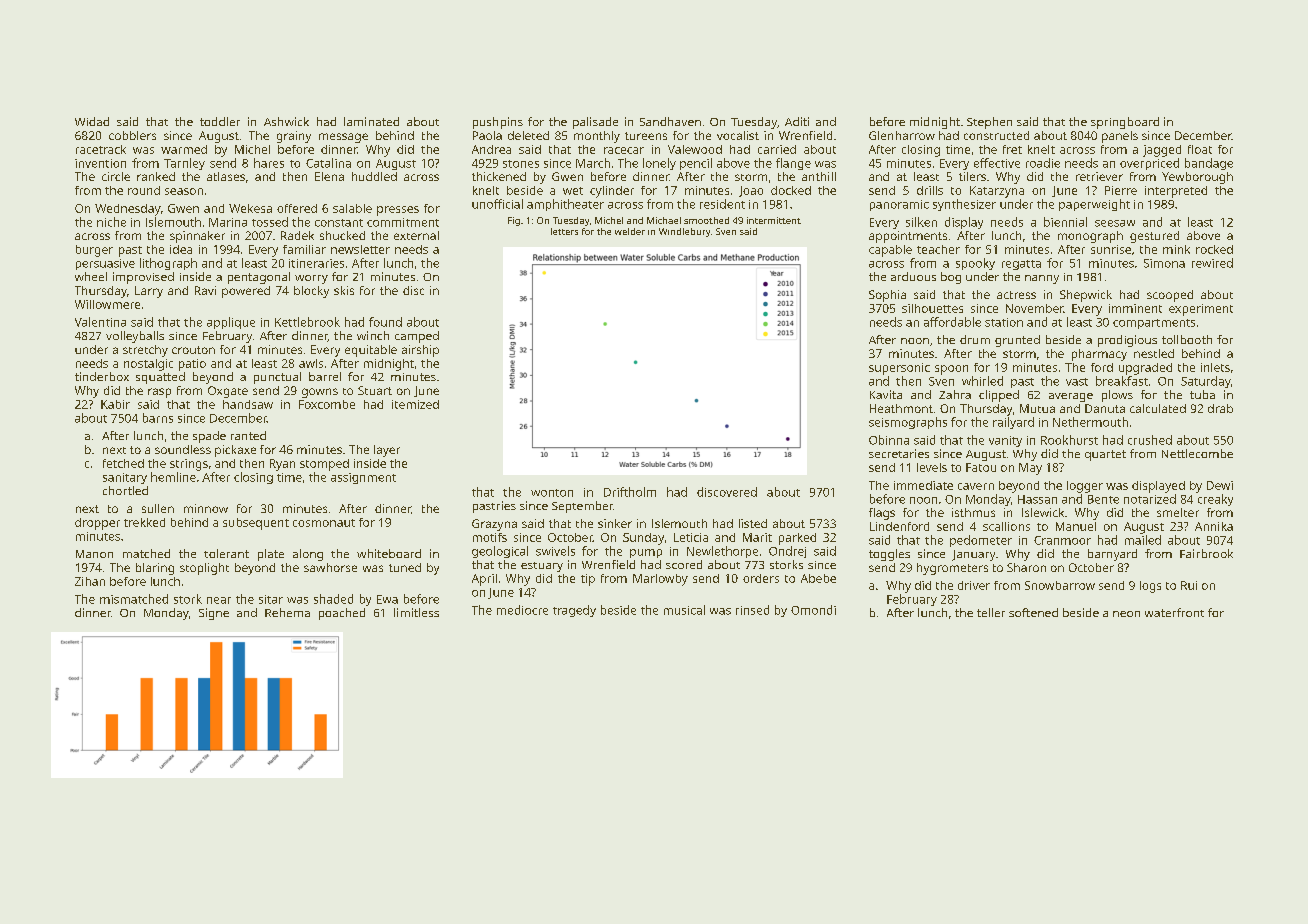 This image has height=924, width=1308. Describe the element at coordinates (226, 176) in the image. I see `atlases` at that location.
